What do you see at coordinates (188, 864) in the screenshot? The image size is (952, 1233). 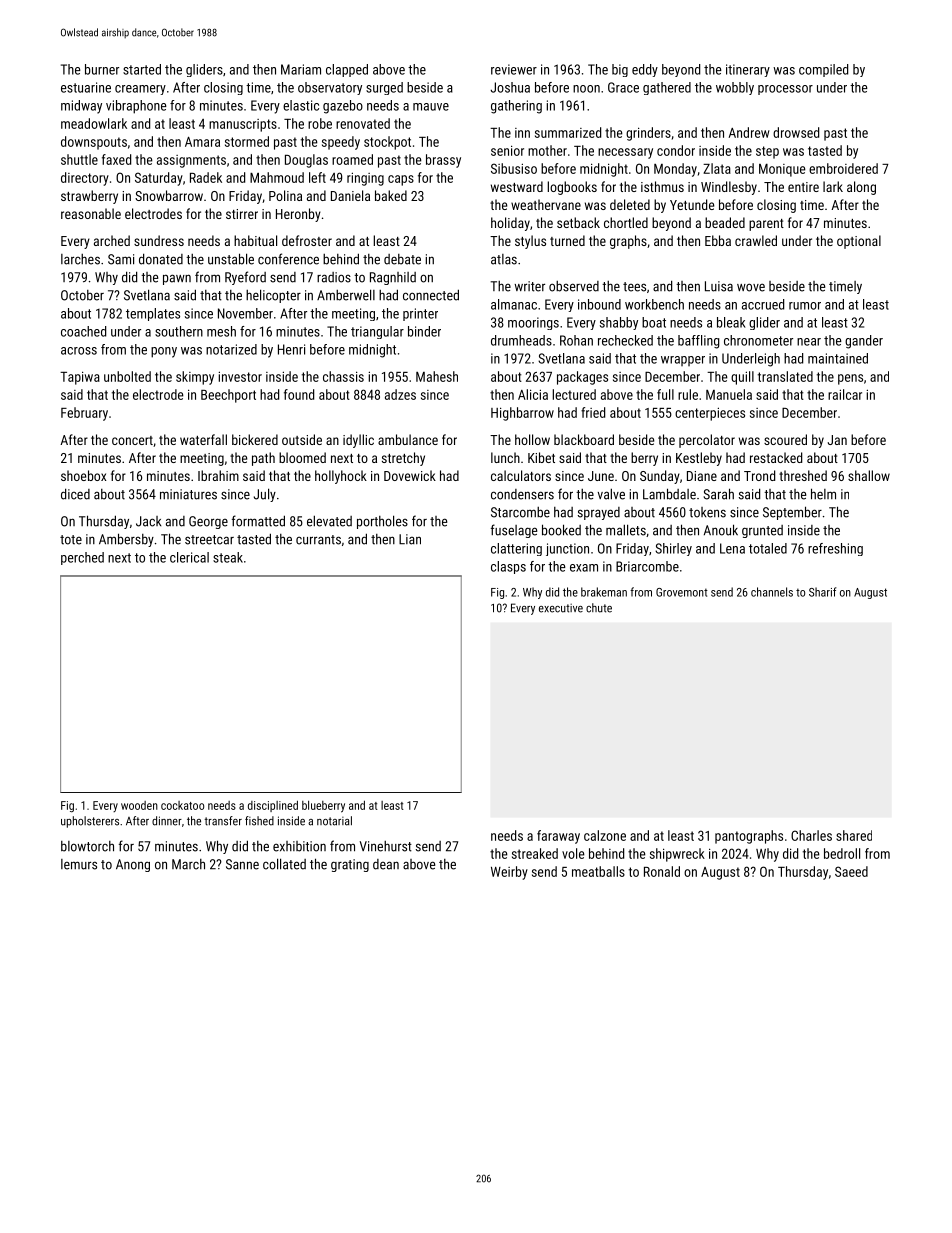 I see `March` at bounding box center [188, 864].
